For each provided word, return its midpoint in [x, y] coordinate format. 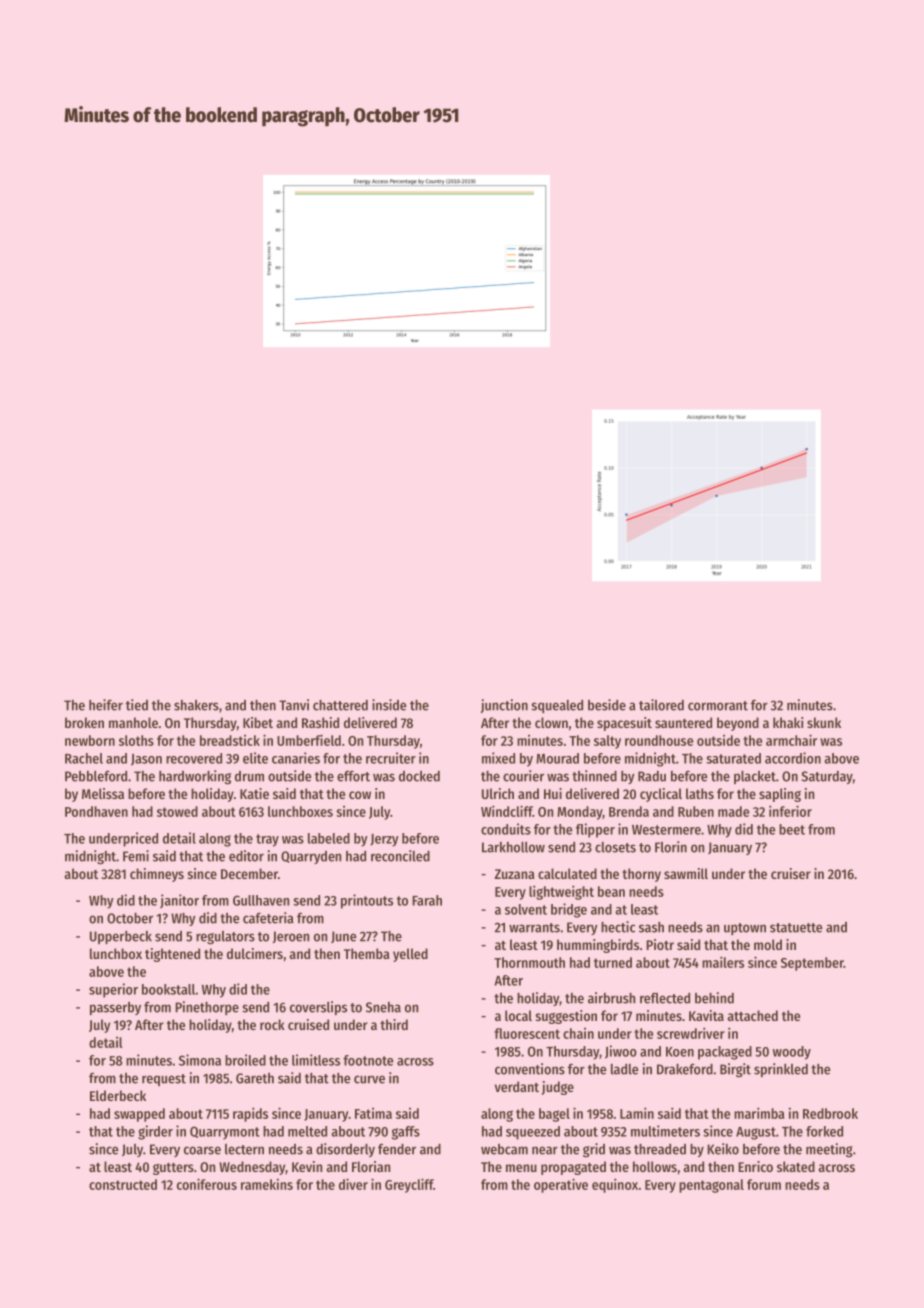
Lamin [637, 1113]
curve [369, 1079]
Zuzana [515, 874]
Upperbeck [121, 937]
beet [792, 829]
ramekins [267, 1184]
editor [246, 856]
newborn [90, 740]
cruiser [791, 873]
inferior [790, 811]
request [164, 1080]
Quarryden [311, 857]
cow [360, 795]
